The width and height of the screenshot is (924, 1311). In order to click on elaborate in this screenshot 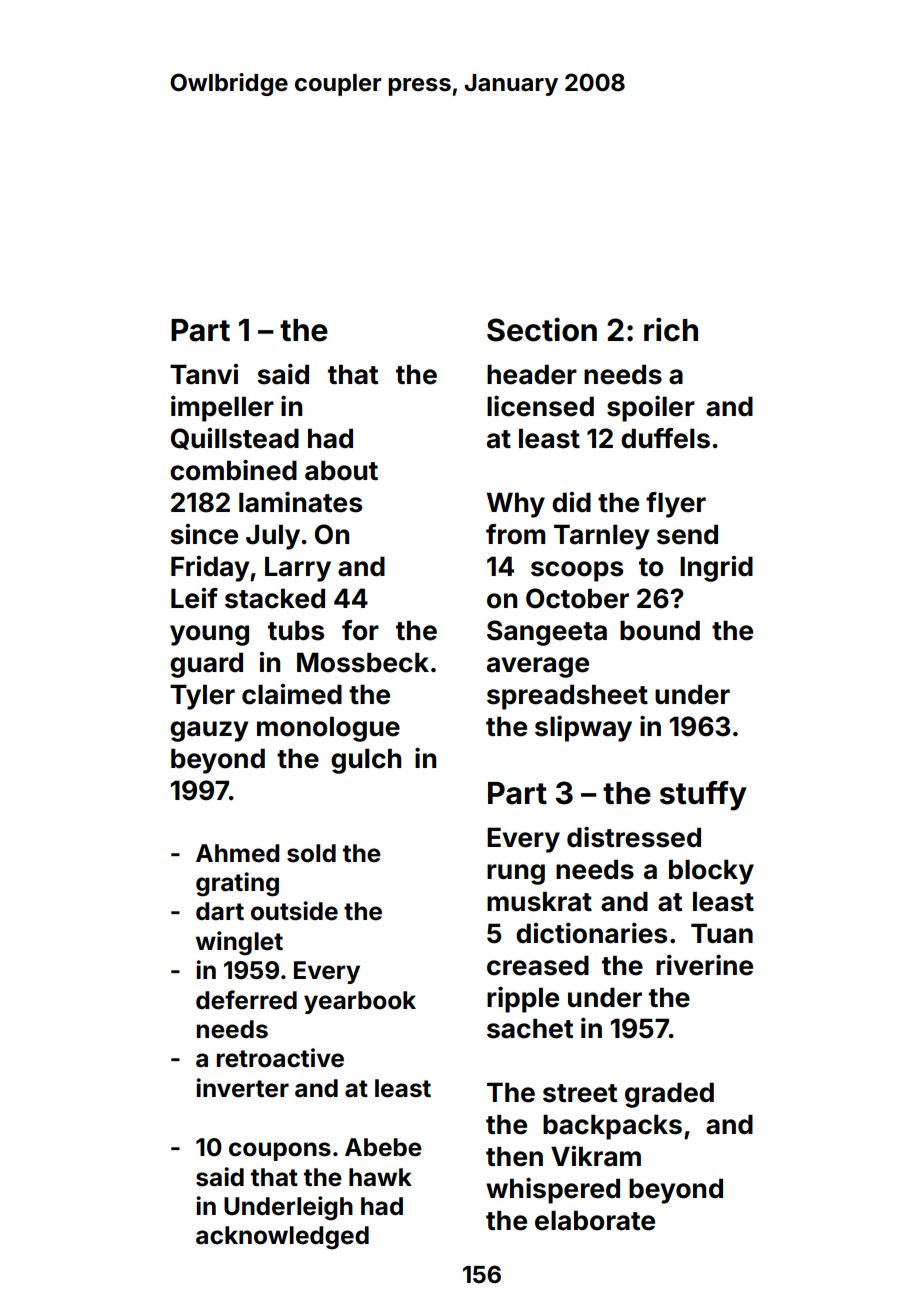, I will do `click(595, 1220)`.
